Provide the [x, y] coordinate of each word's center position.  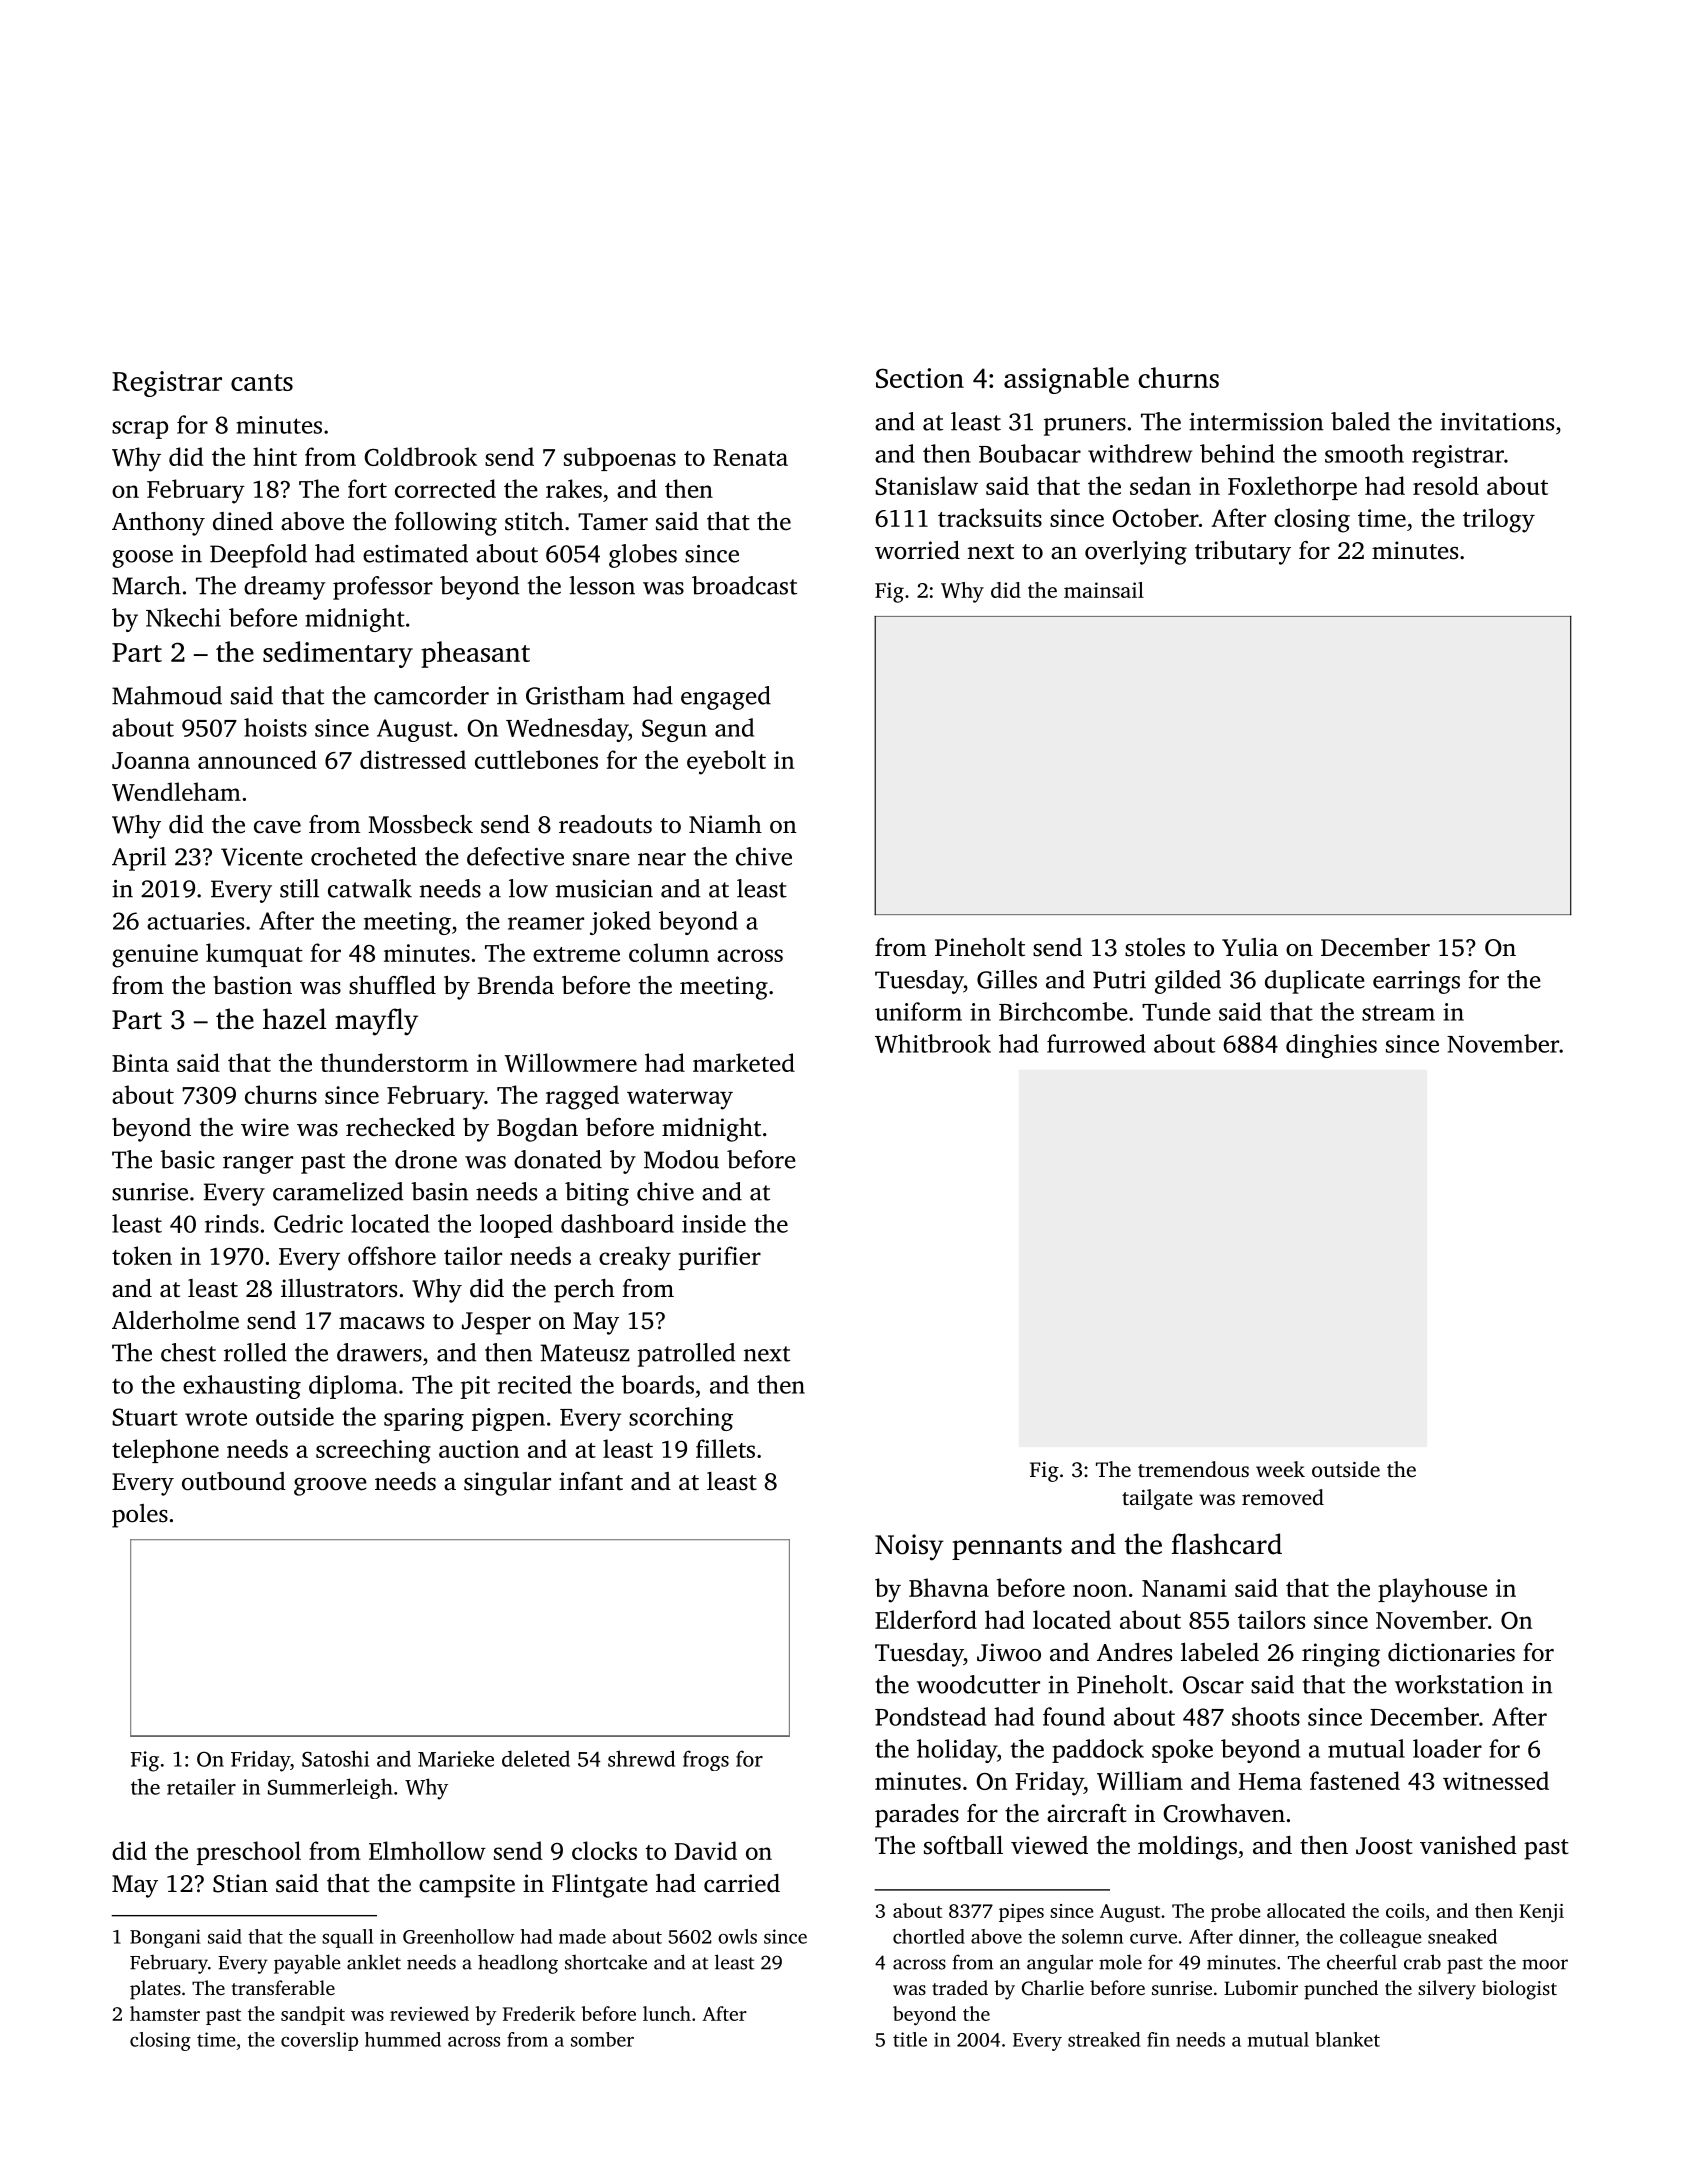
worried [917, 550]
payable [307, 1964]
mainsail [1104, 590]
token [142, 1255]
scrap [140, 430]
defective [515, 856]
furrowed [1096, 1043]
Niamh [725, 824]
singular [507, 1484]
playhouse [1432, 1590]
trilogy [1499, 520]
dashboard [617, 1223]
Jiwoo [1009, 1652]
